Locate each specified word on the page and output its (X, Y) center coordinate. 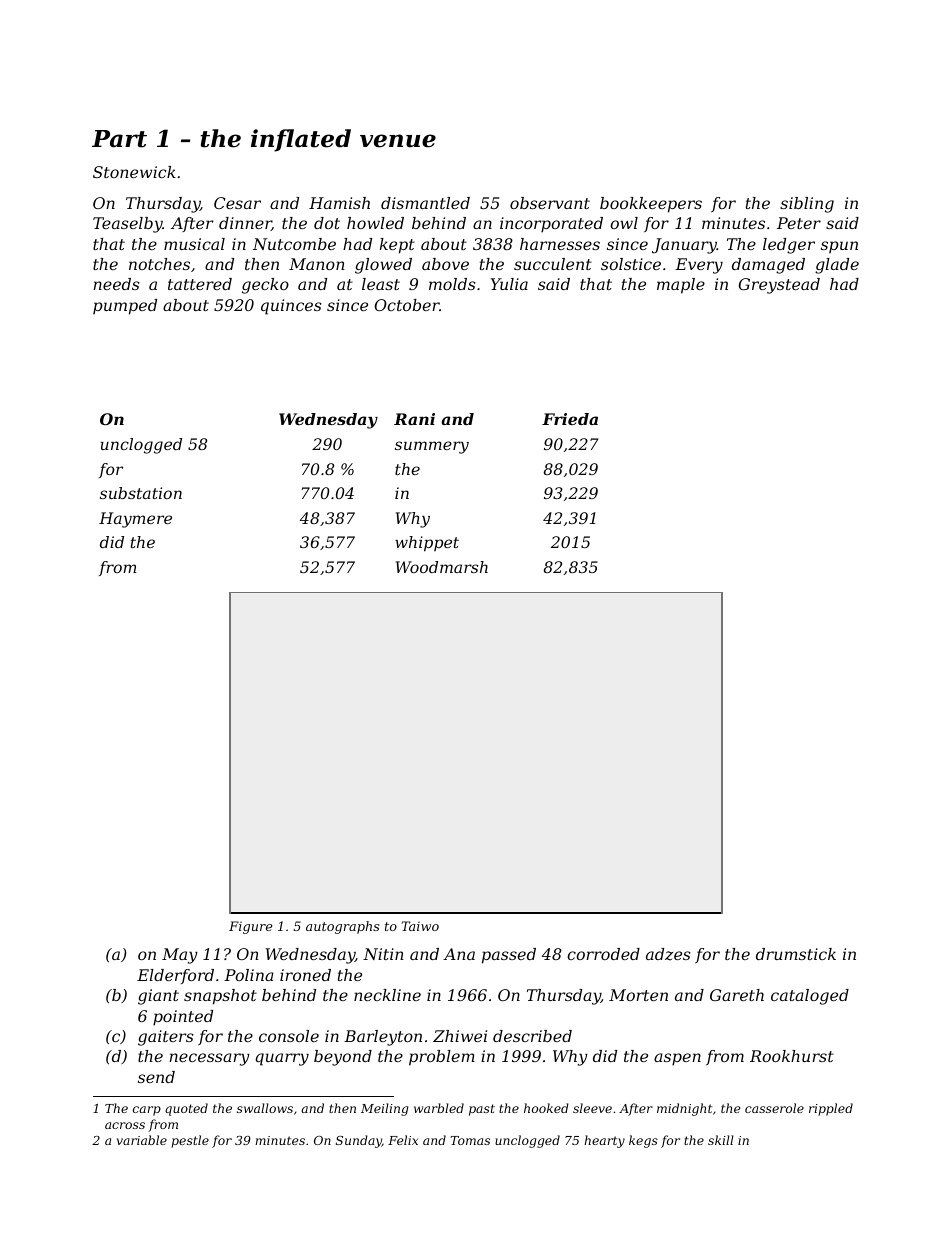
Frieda (570, 419)
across (125, 1125)
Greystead (779, 286)
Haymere (135, 520)
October (407, 305)
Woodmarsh (442, 567)
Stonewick (134, 172)
